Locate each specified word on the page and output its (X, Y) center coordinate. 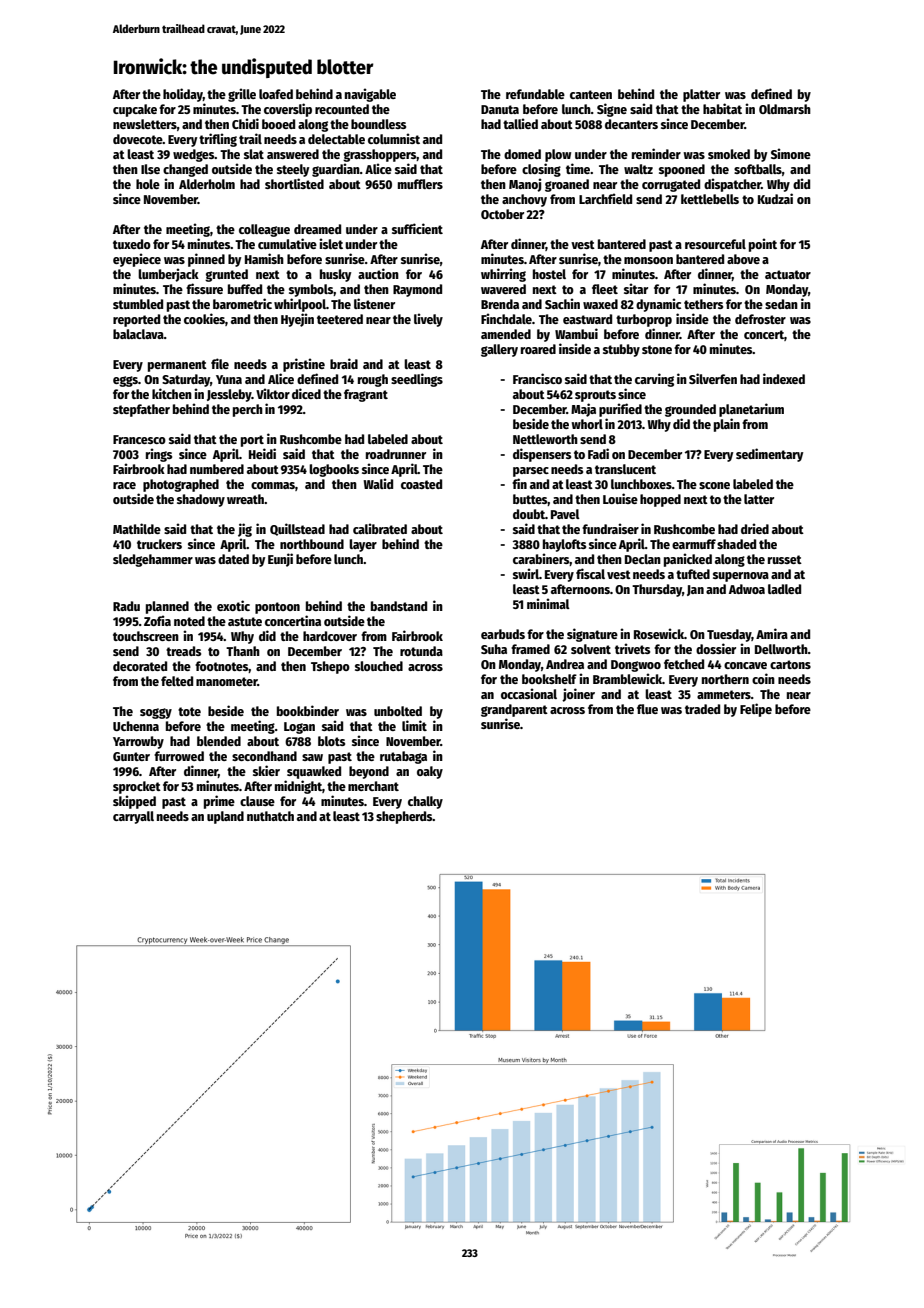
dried (755, 528)
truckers (159, 544)
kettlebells (710, 199)
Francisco (537, 378)
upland (225, 817)
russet (785, 559)
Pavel (565, 514)
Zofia (157, 620)
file (220, 363)
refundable (535, 94)
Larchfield (605, 198)
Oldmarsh (785, 109)
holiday (183, 95)
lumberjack (168, 275)
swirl (526, 573)
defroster (760, 319)
